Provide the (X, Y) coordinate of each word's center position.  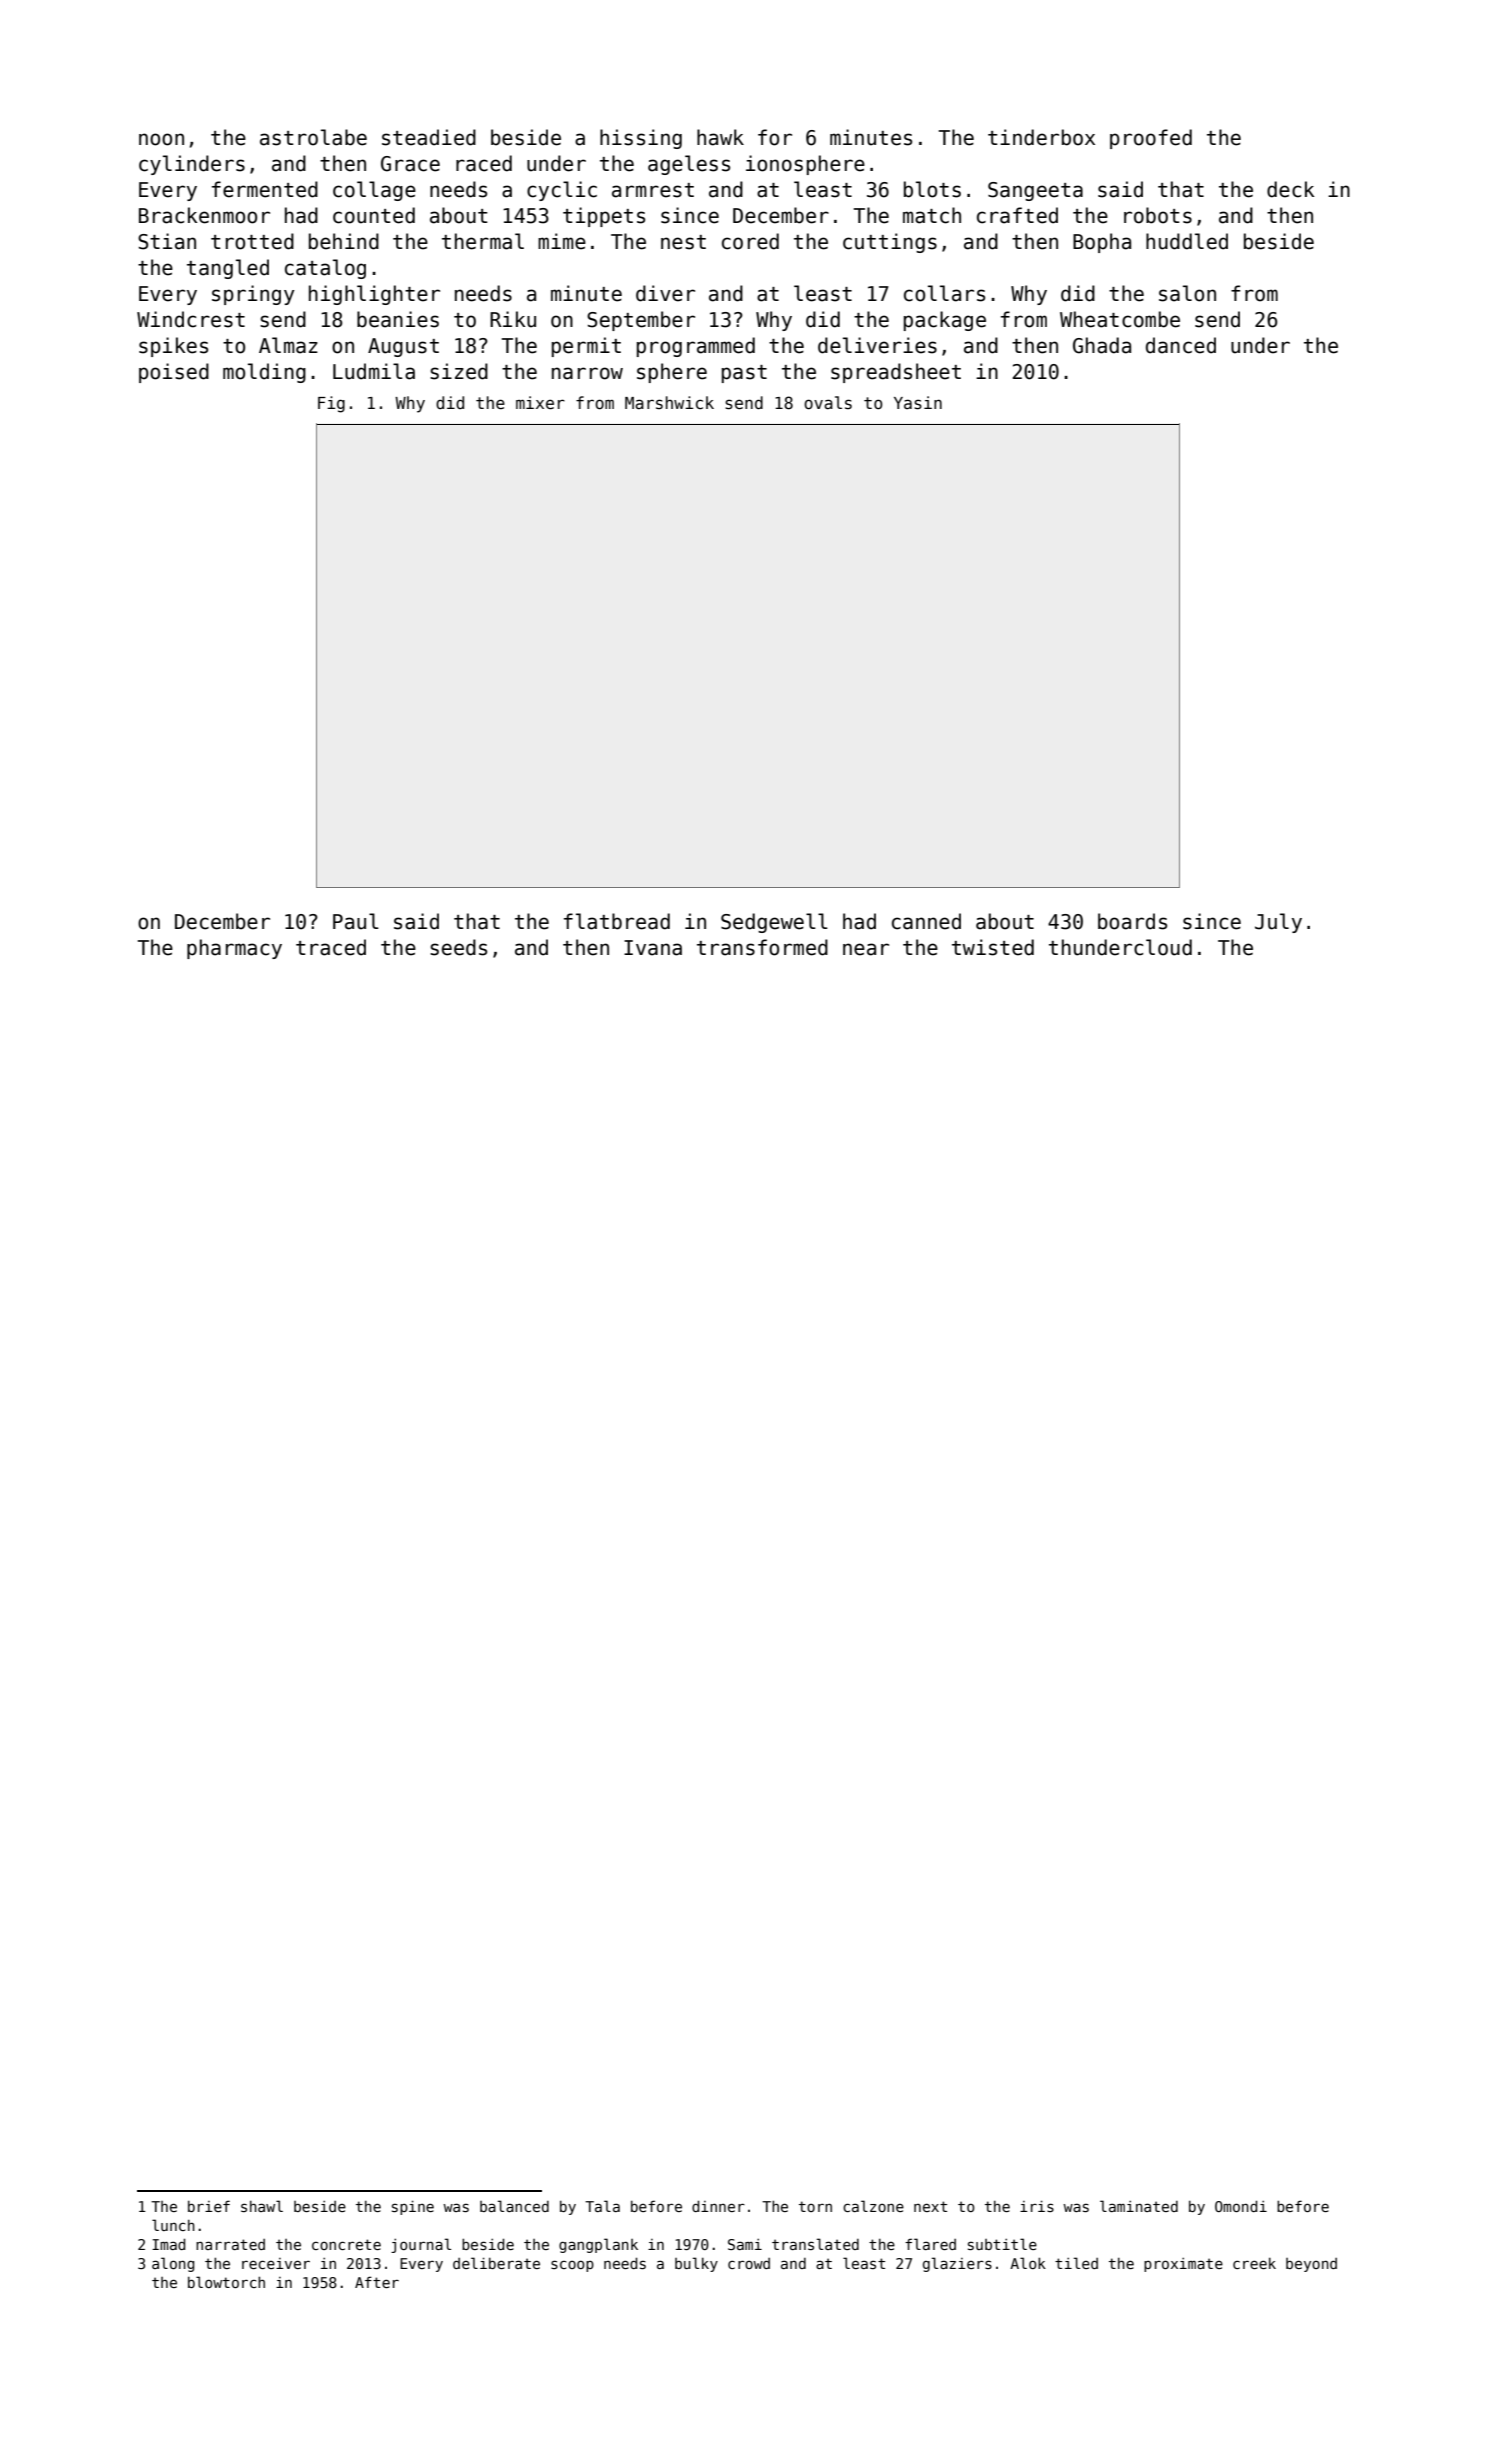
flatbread (617, 921)
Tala (602, 2206)
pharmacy (234, 949)
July (1278, 923)
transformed (762, 947)
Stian (167, 241)
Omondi (1241, 2206)
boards (1132, 921)
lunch (173, 2225)
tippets (604, 217)
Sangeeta (1035, 191)
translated (815, 2244)
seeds (458, 947)
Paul (356, 921)
